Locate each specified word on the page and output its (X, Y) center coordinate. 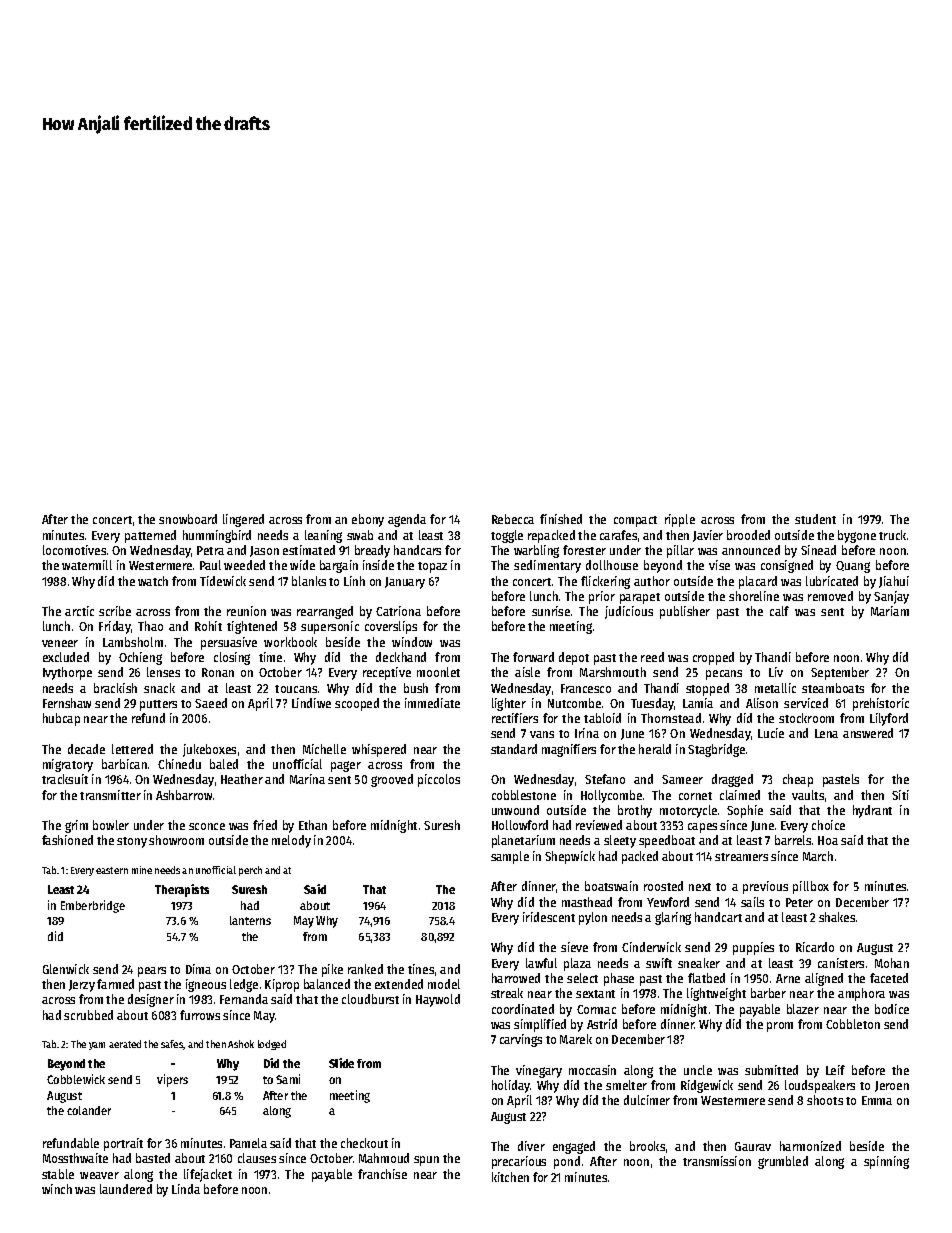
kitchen (510, 1177)
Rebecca (513, 519)
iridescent (549, 917)
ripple (680, 520)
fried (265, 825)
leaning (323, 536)
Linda (186, 1189)
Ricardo (815, 947)
